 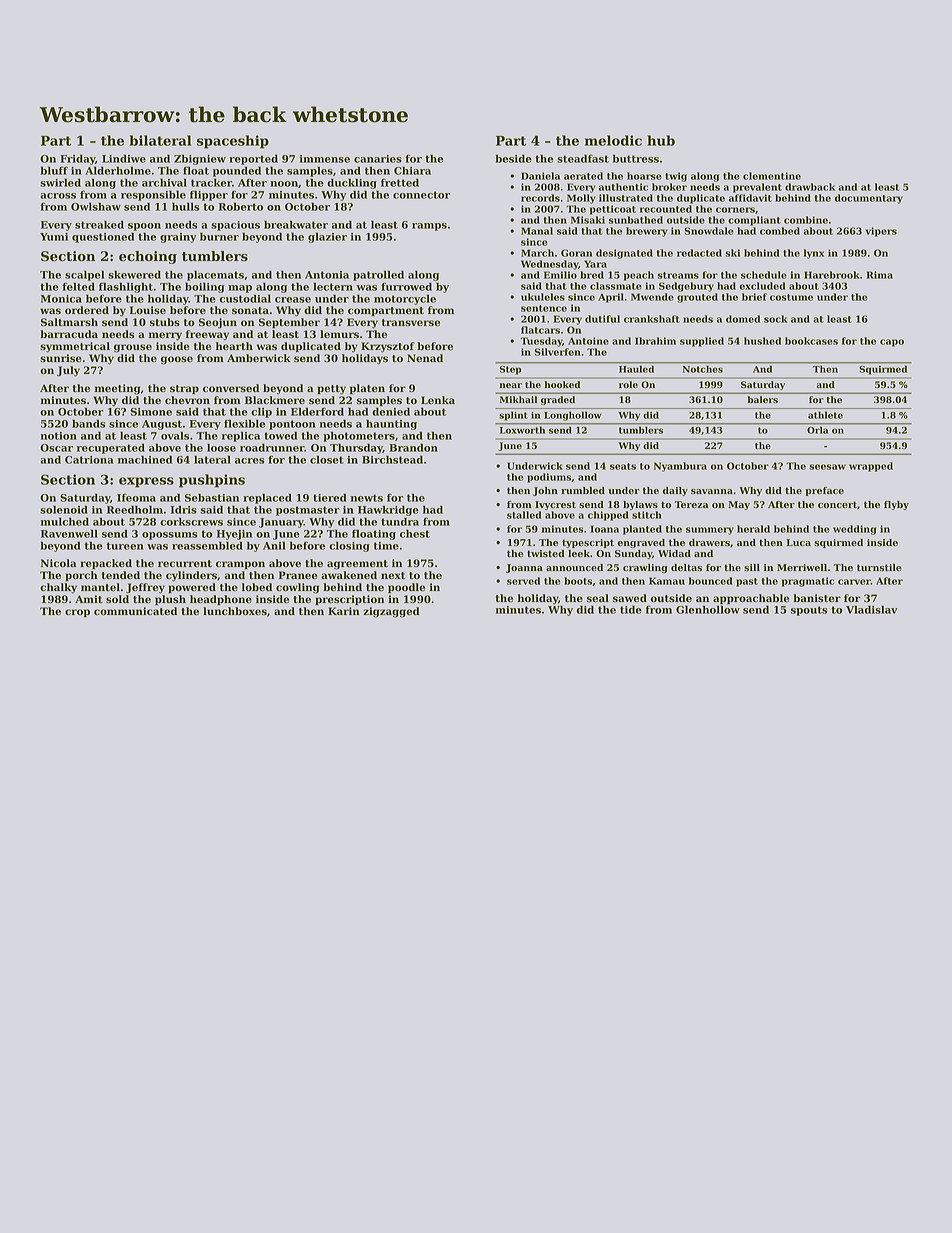 What do you see at coordinates (791, 297) in the page?
I see `costume` at bounding box center [791, 297].
